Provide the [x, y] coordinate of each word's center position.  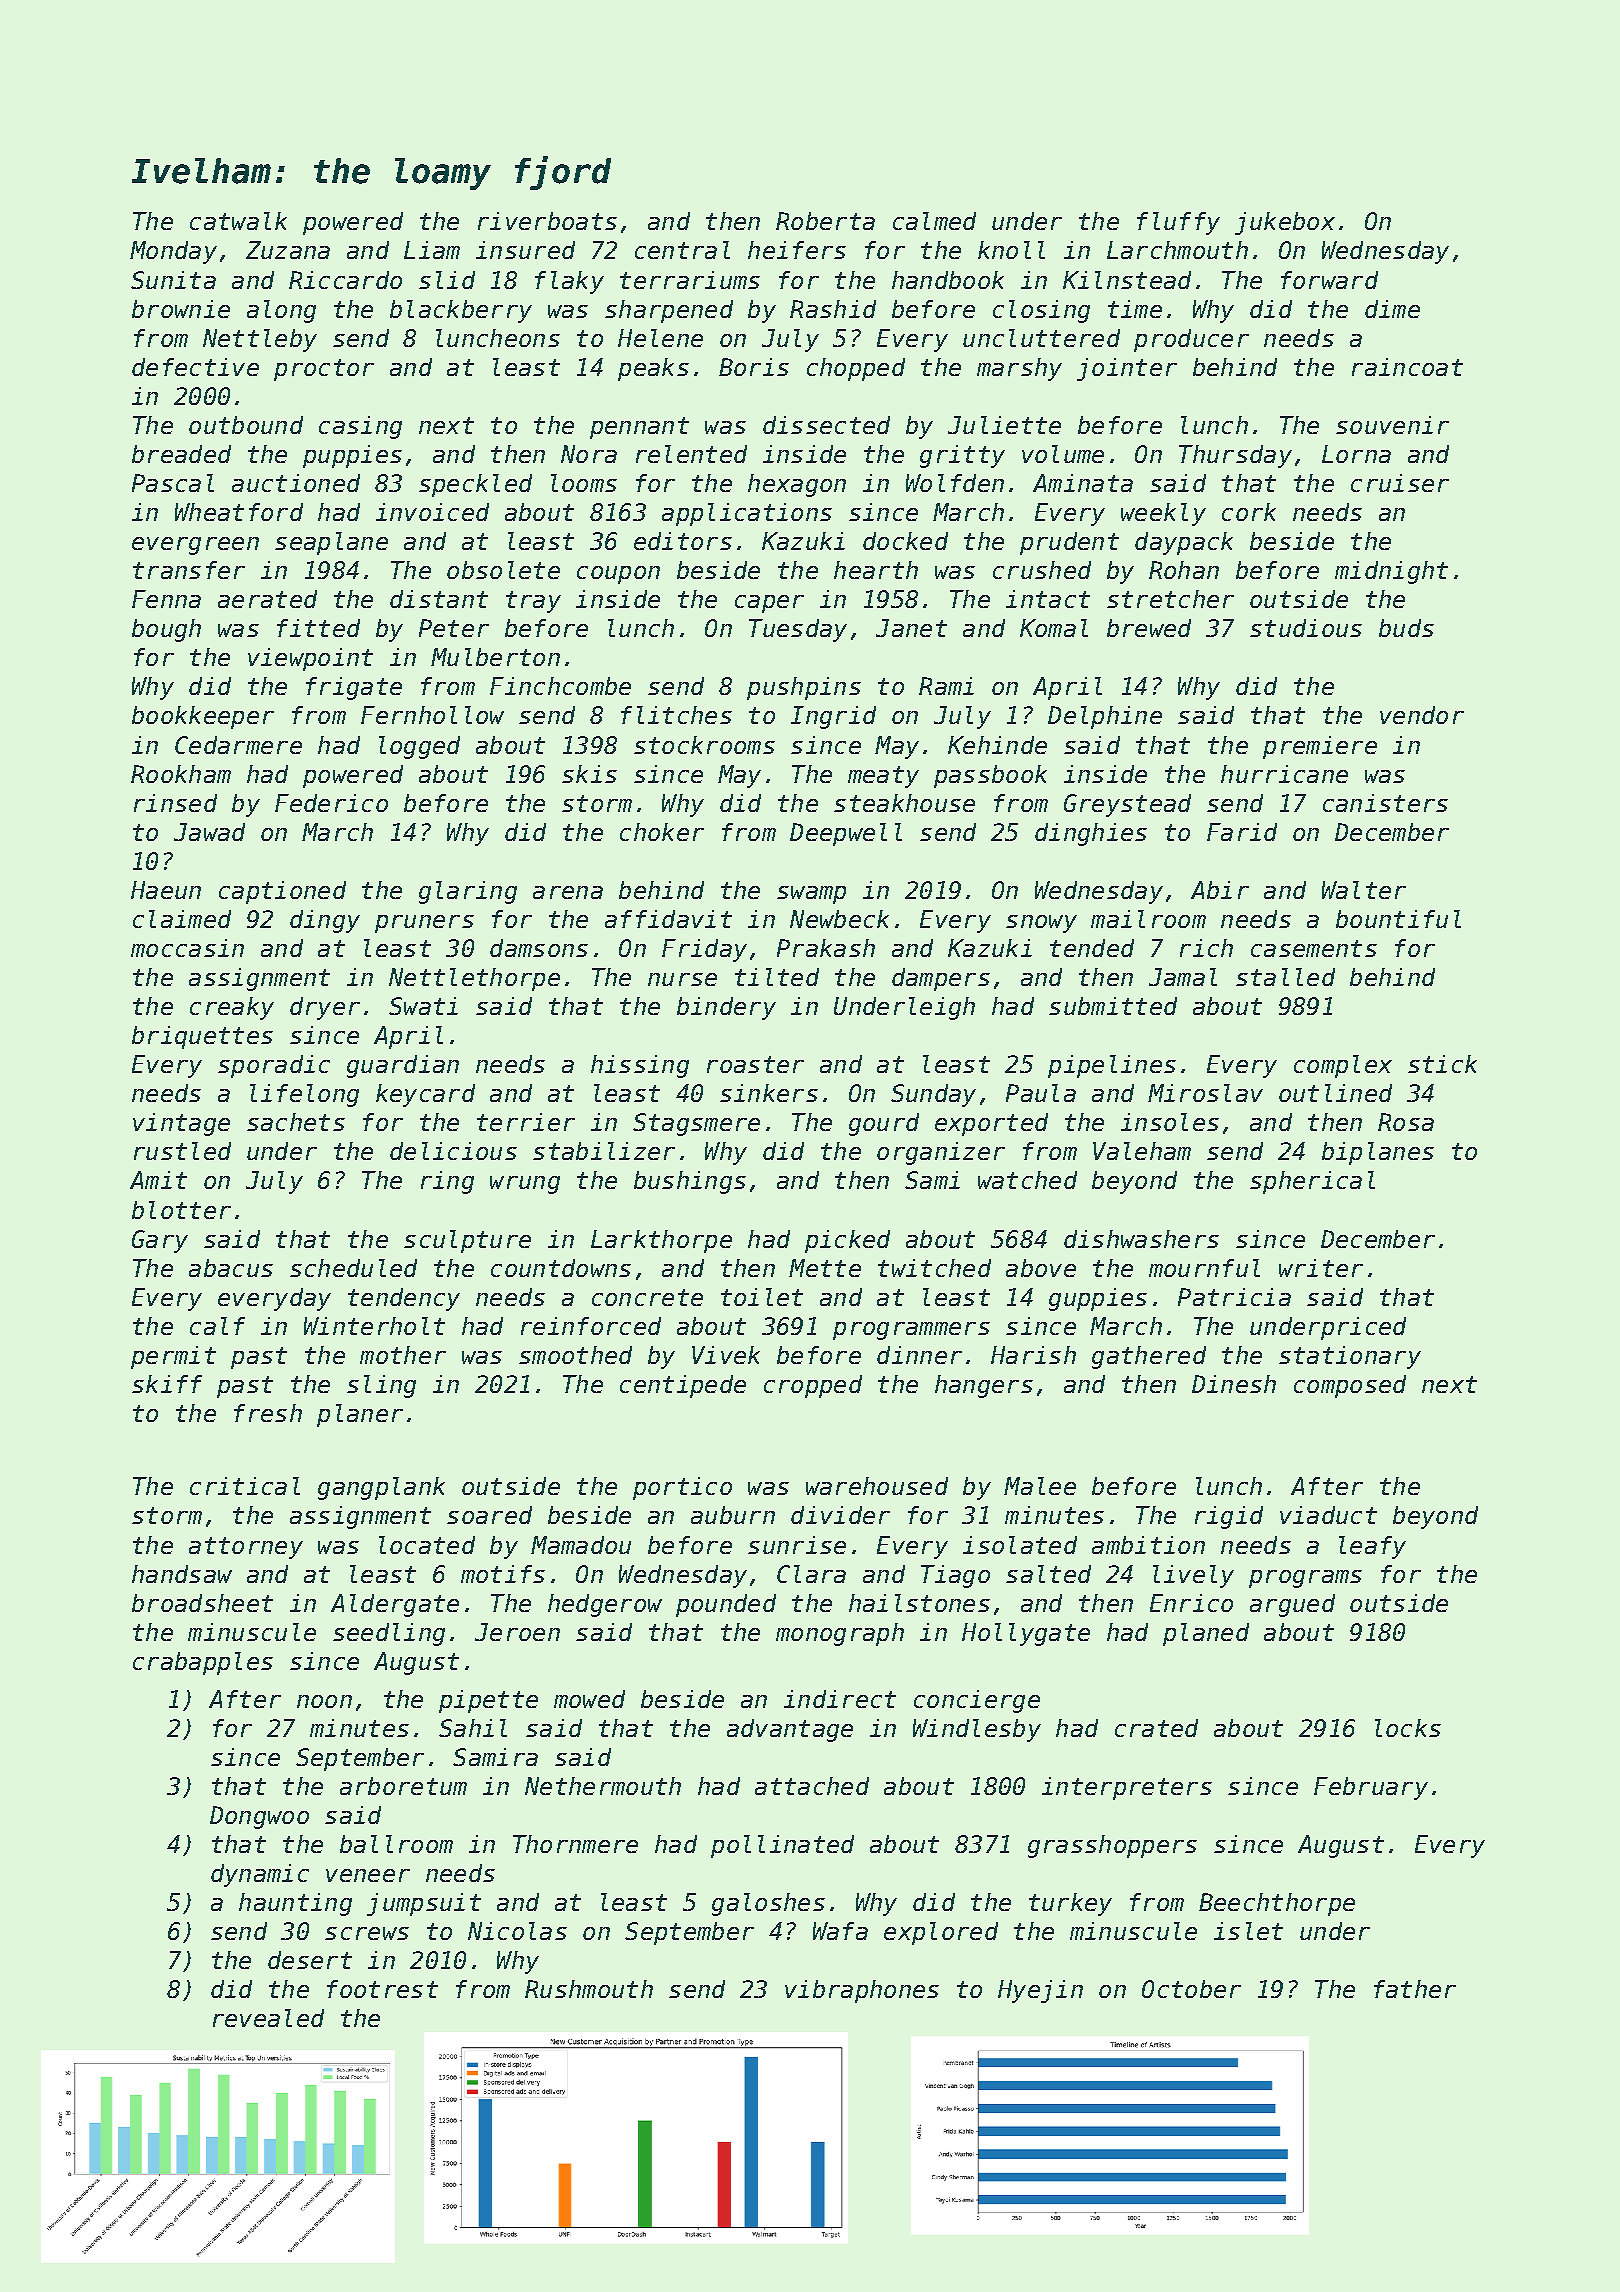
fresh [268, 1413]
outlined [1335, 1093]
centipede [683, 1386]
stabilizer [604, 1151]
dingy [325, 921]
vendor [1422, 715]
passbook [990, 776]
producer [1191, 340]
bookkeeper [203, 717]
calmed [934, 221]
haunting [295, 1904]
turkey [1070, 1904]
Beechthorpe [1277, 1904]
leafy [1372, 1547]
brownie [181, 309]
